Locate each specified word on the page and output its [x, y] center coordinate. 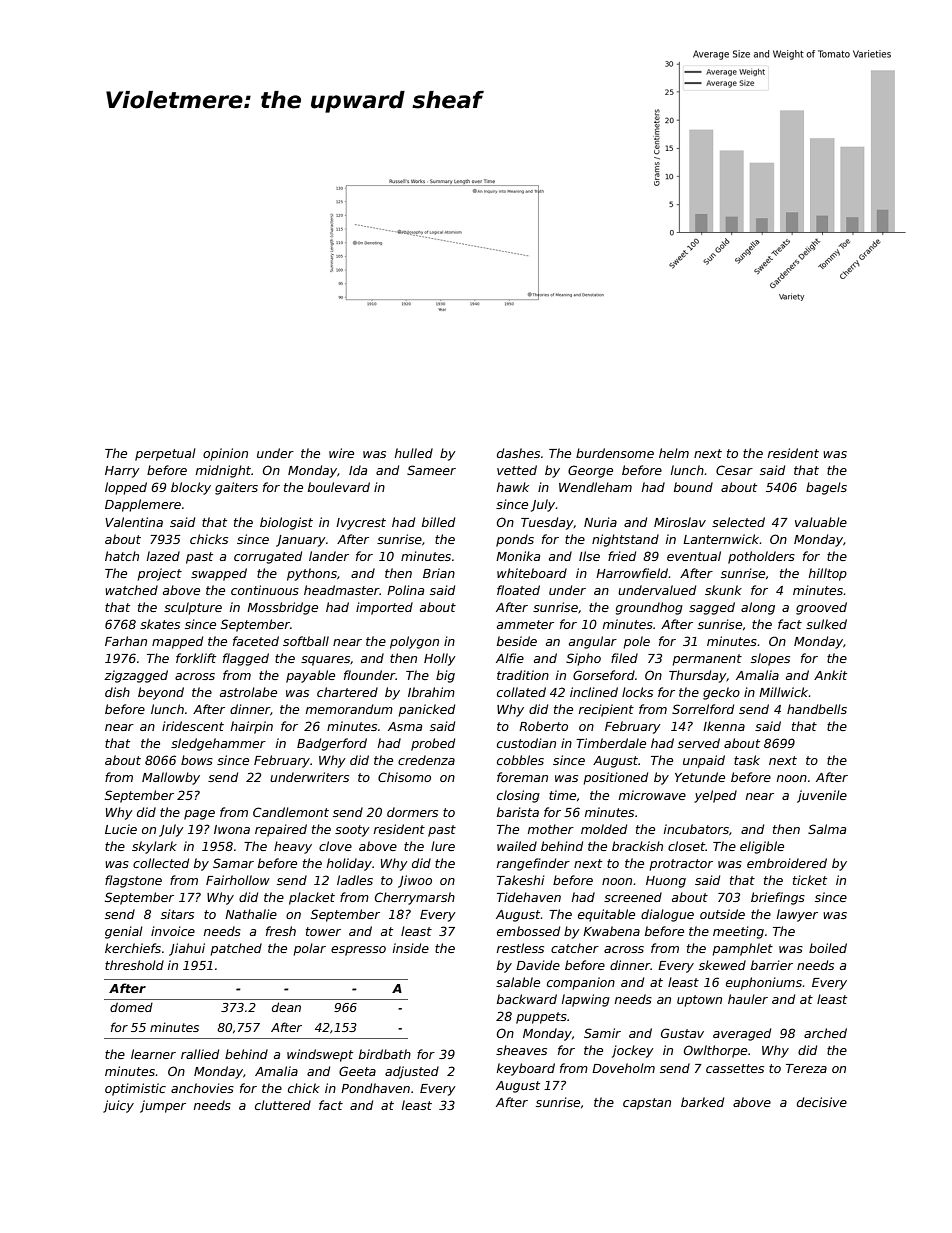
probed [433, 744]
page [199, 815]
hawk [513, 487]
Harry [122, 472]
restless [520, 948]
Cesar [734, 470]
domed [131, 1007]
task [747, 760]
